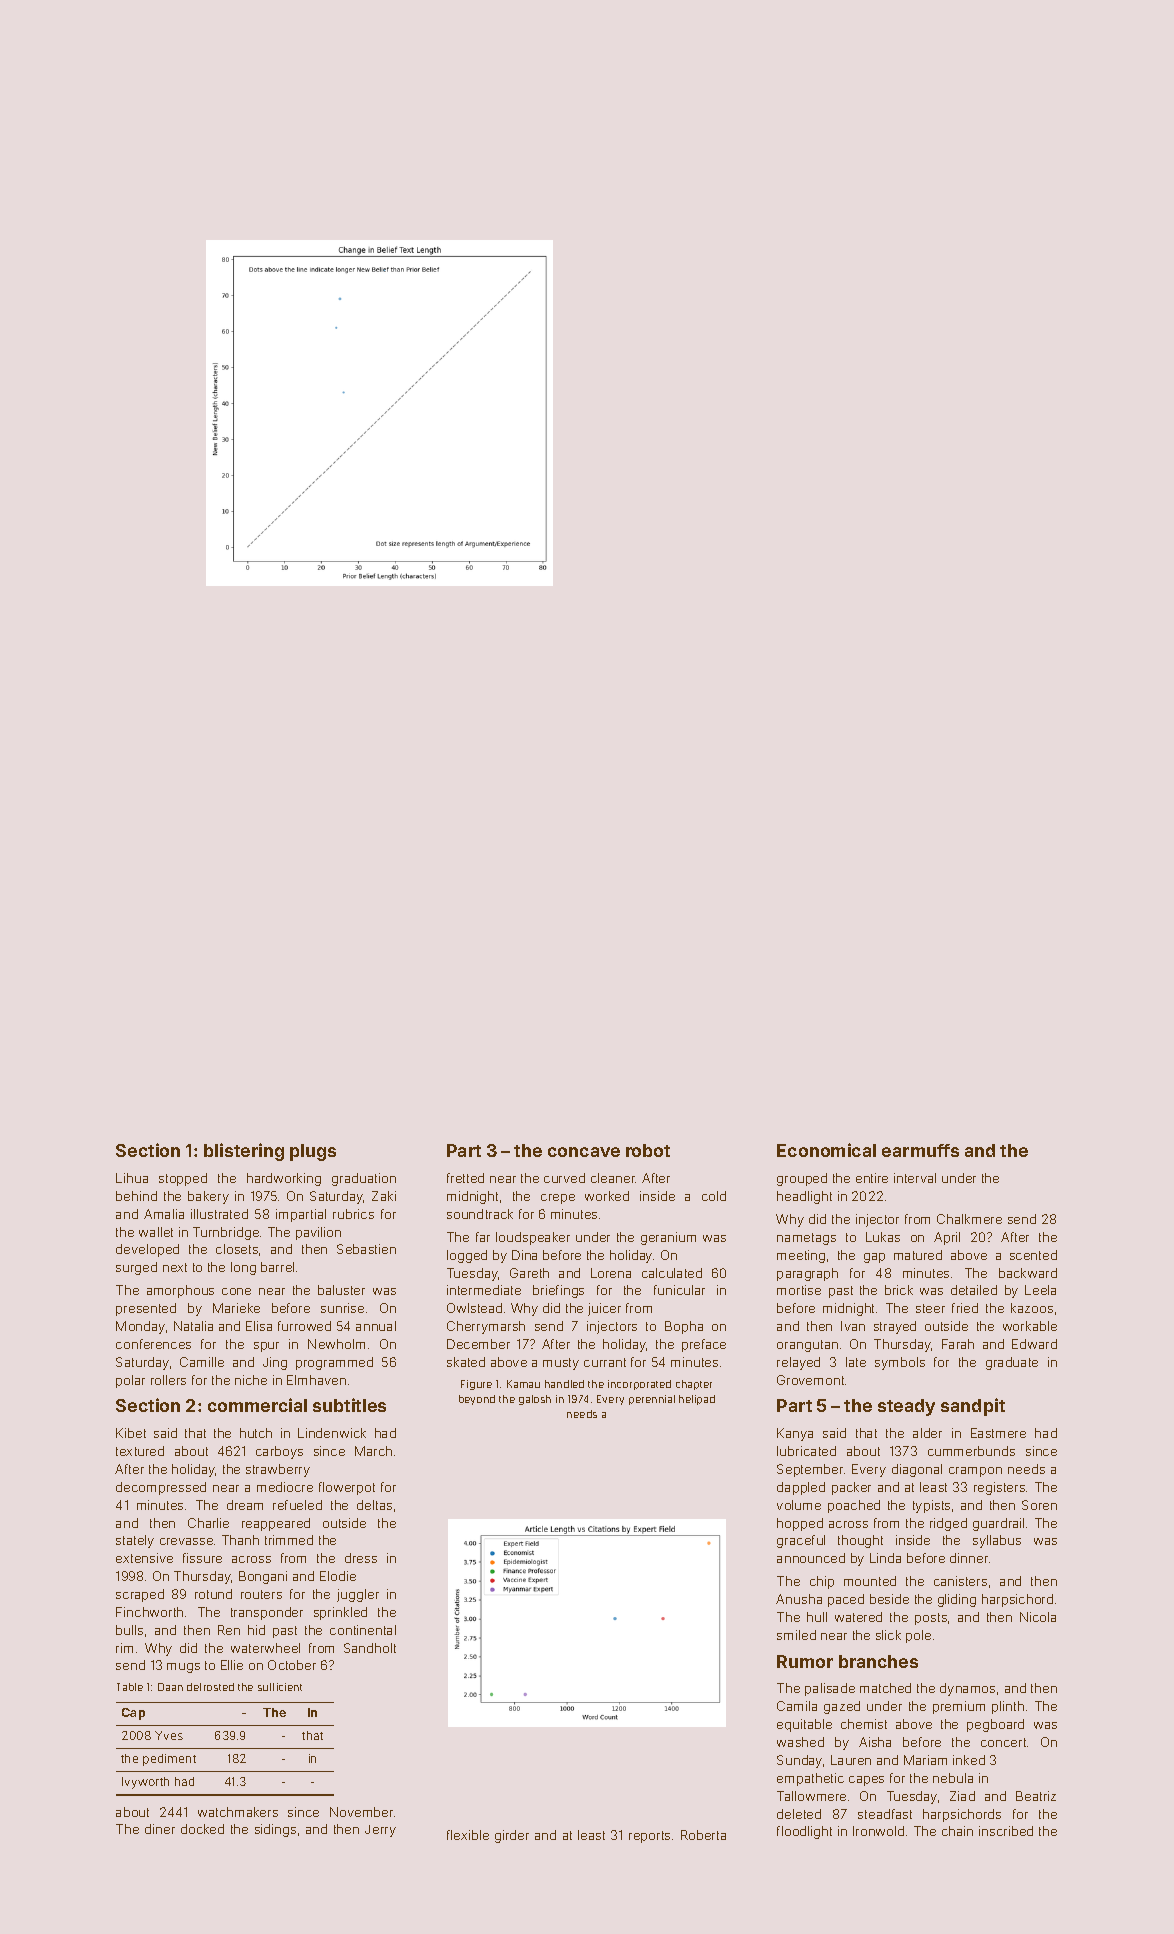 This document has width=1174, height=1934. Describe the element at coordinates (280, 1687) in the document. I see `sufficient` at that location.
